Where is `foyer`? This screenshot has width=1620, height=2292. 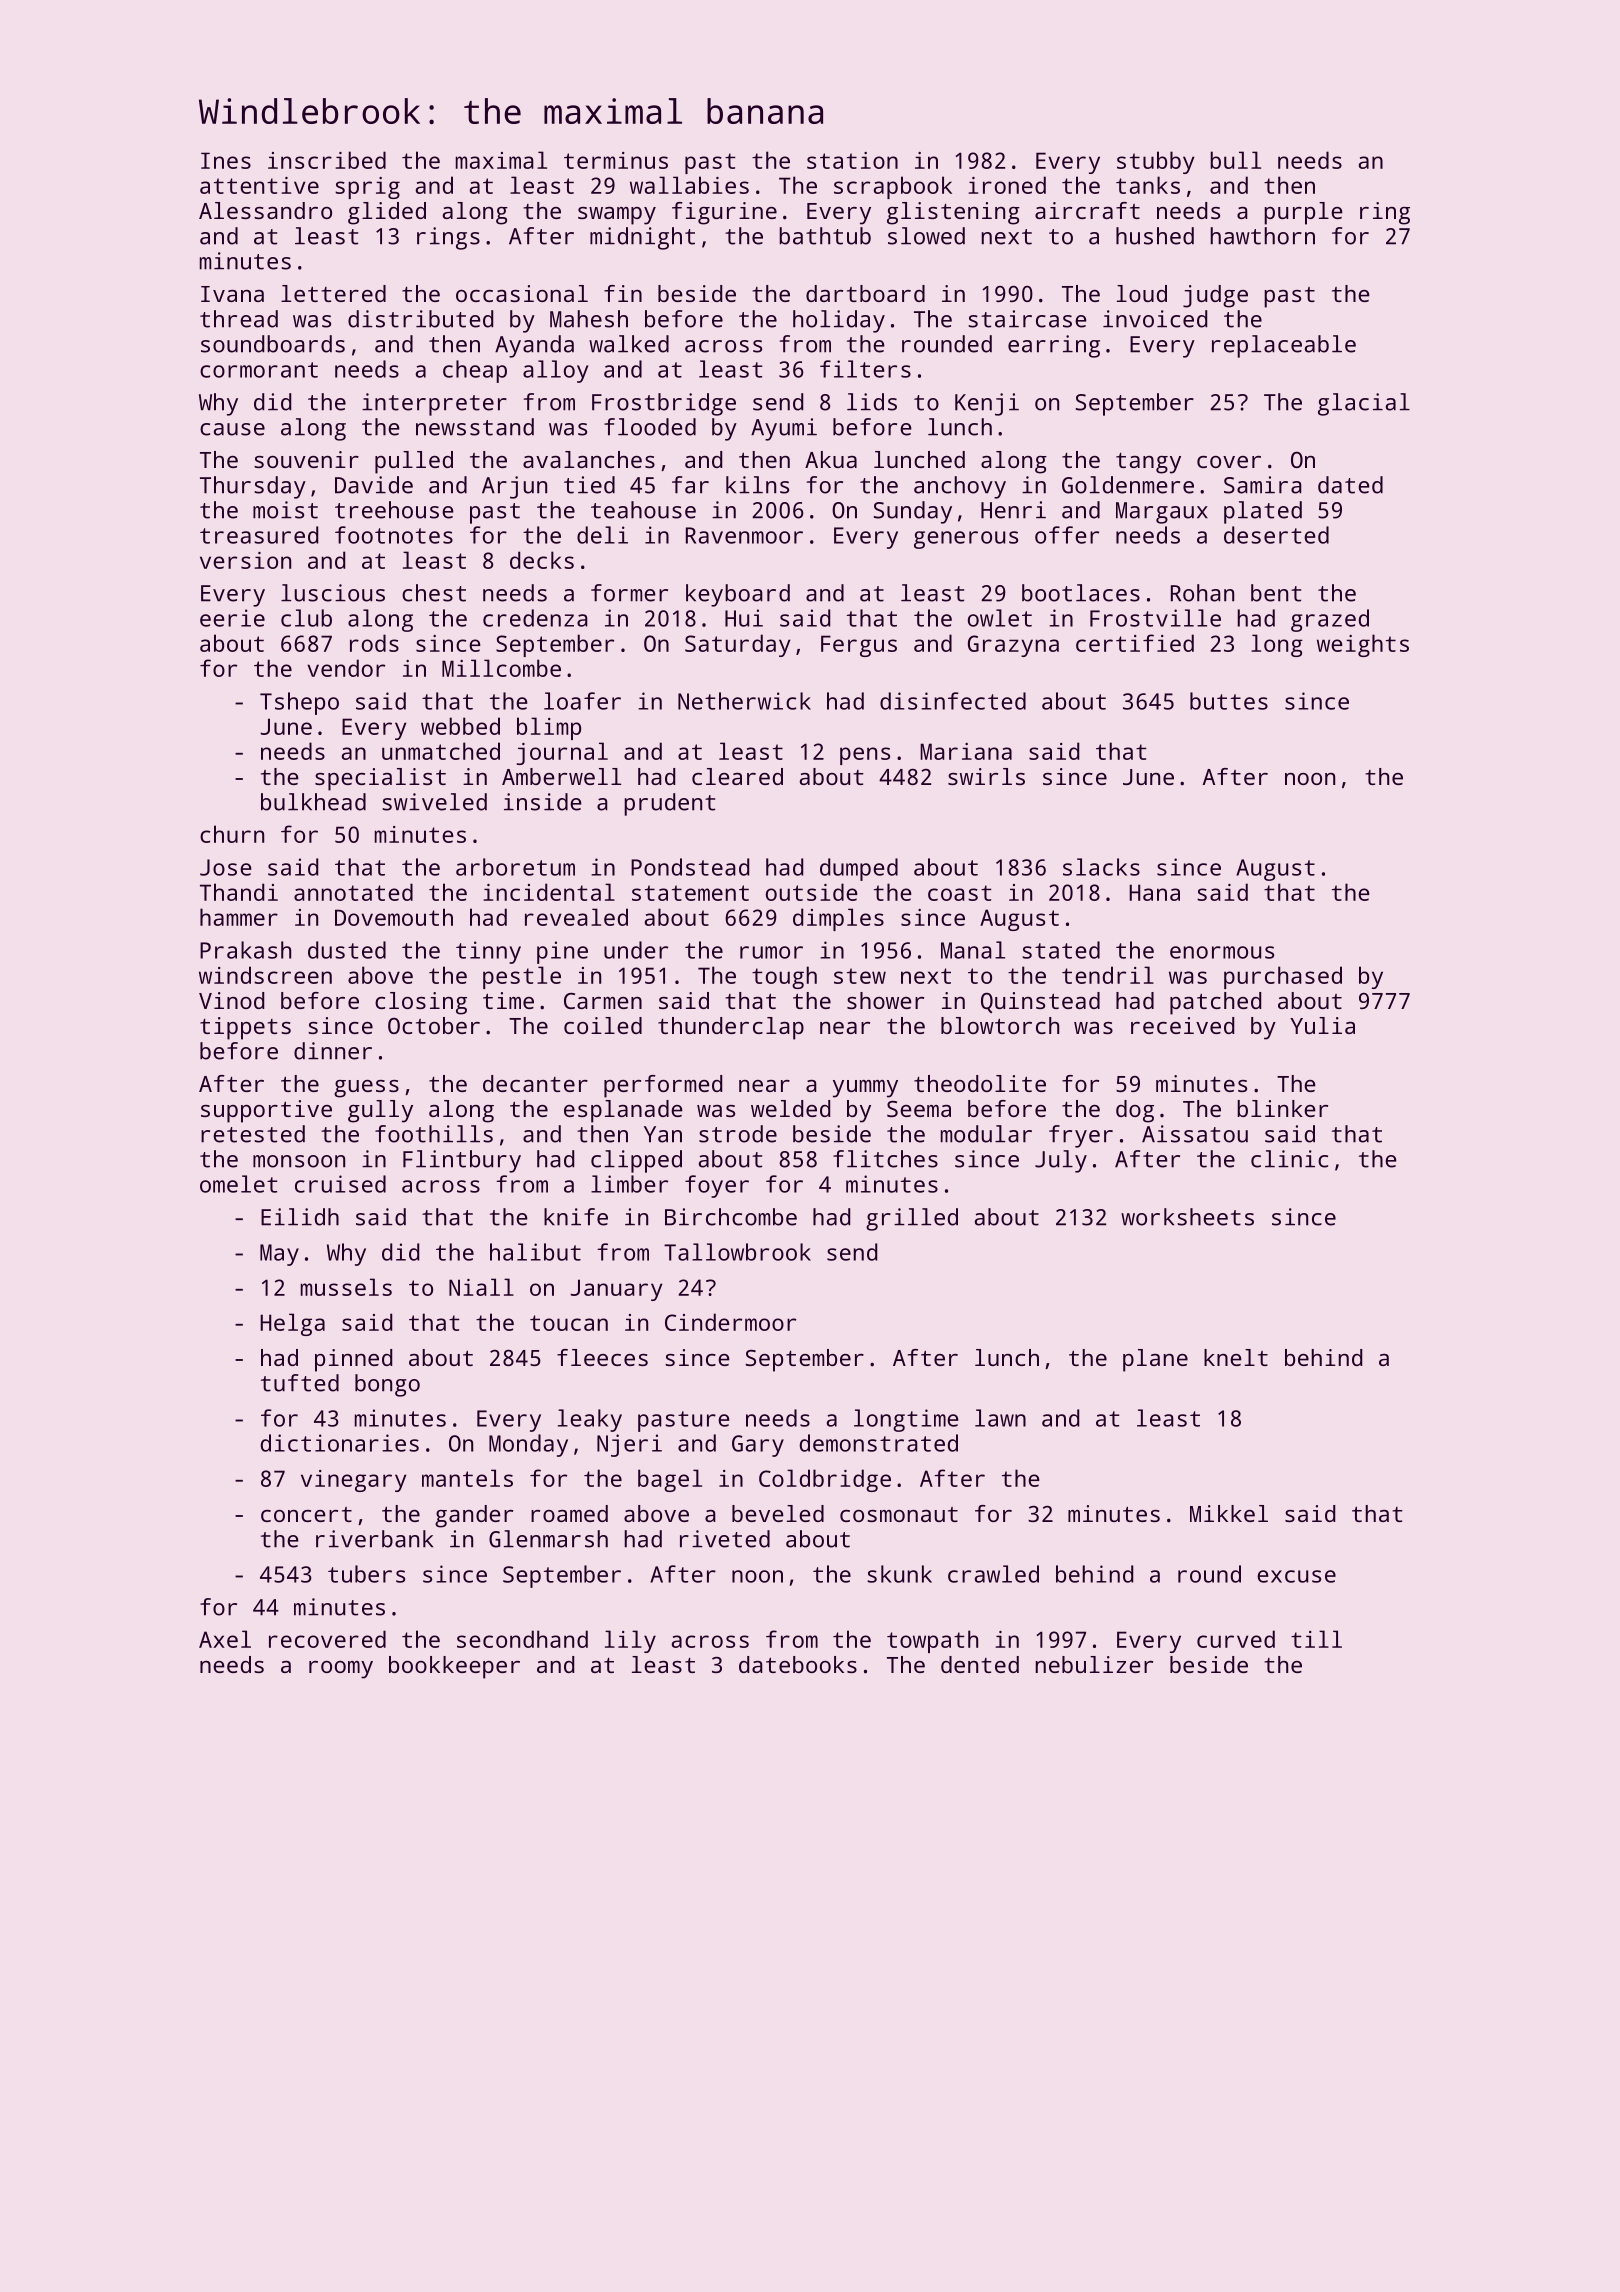 foyer is located at coordinates (717, 1186).
